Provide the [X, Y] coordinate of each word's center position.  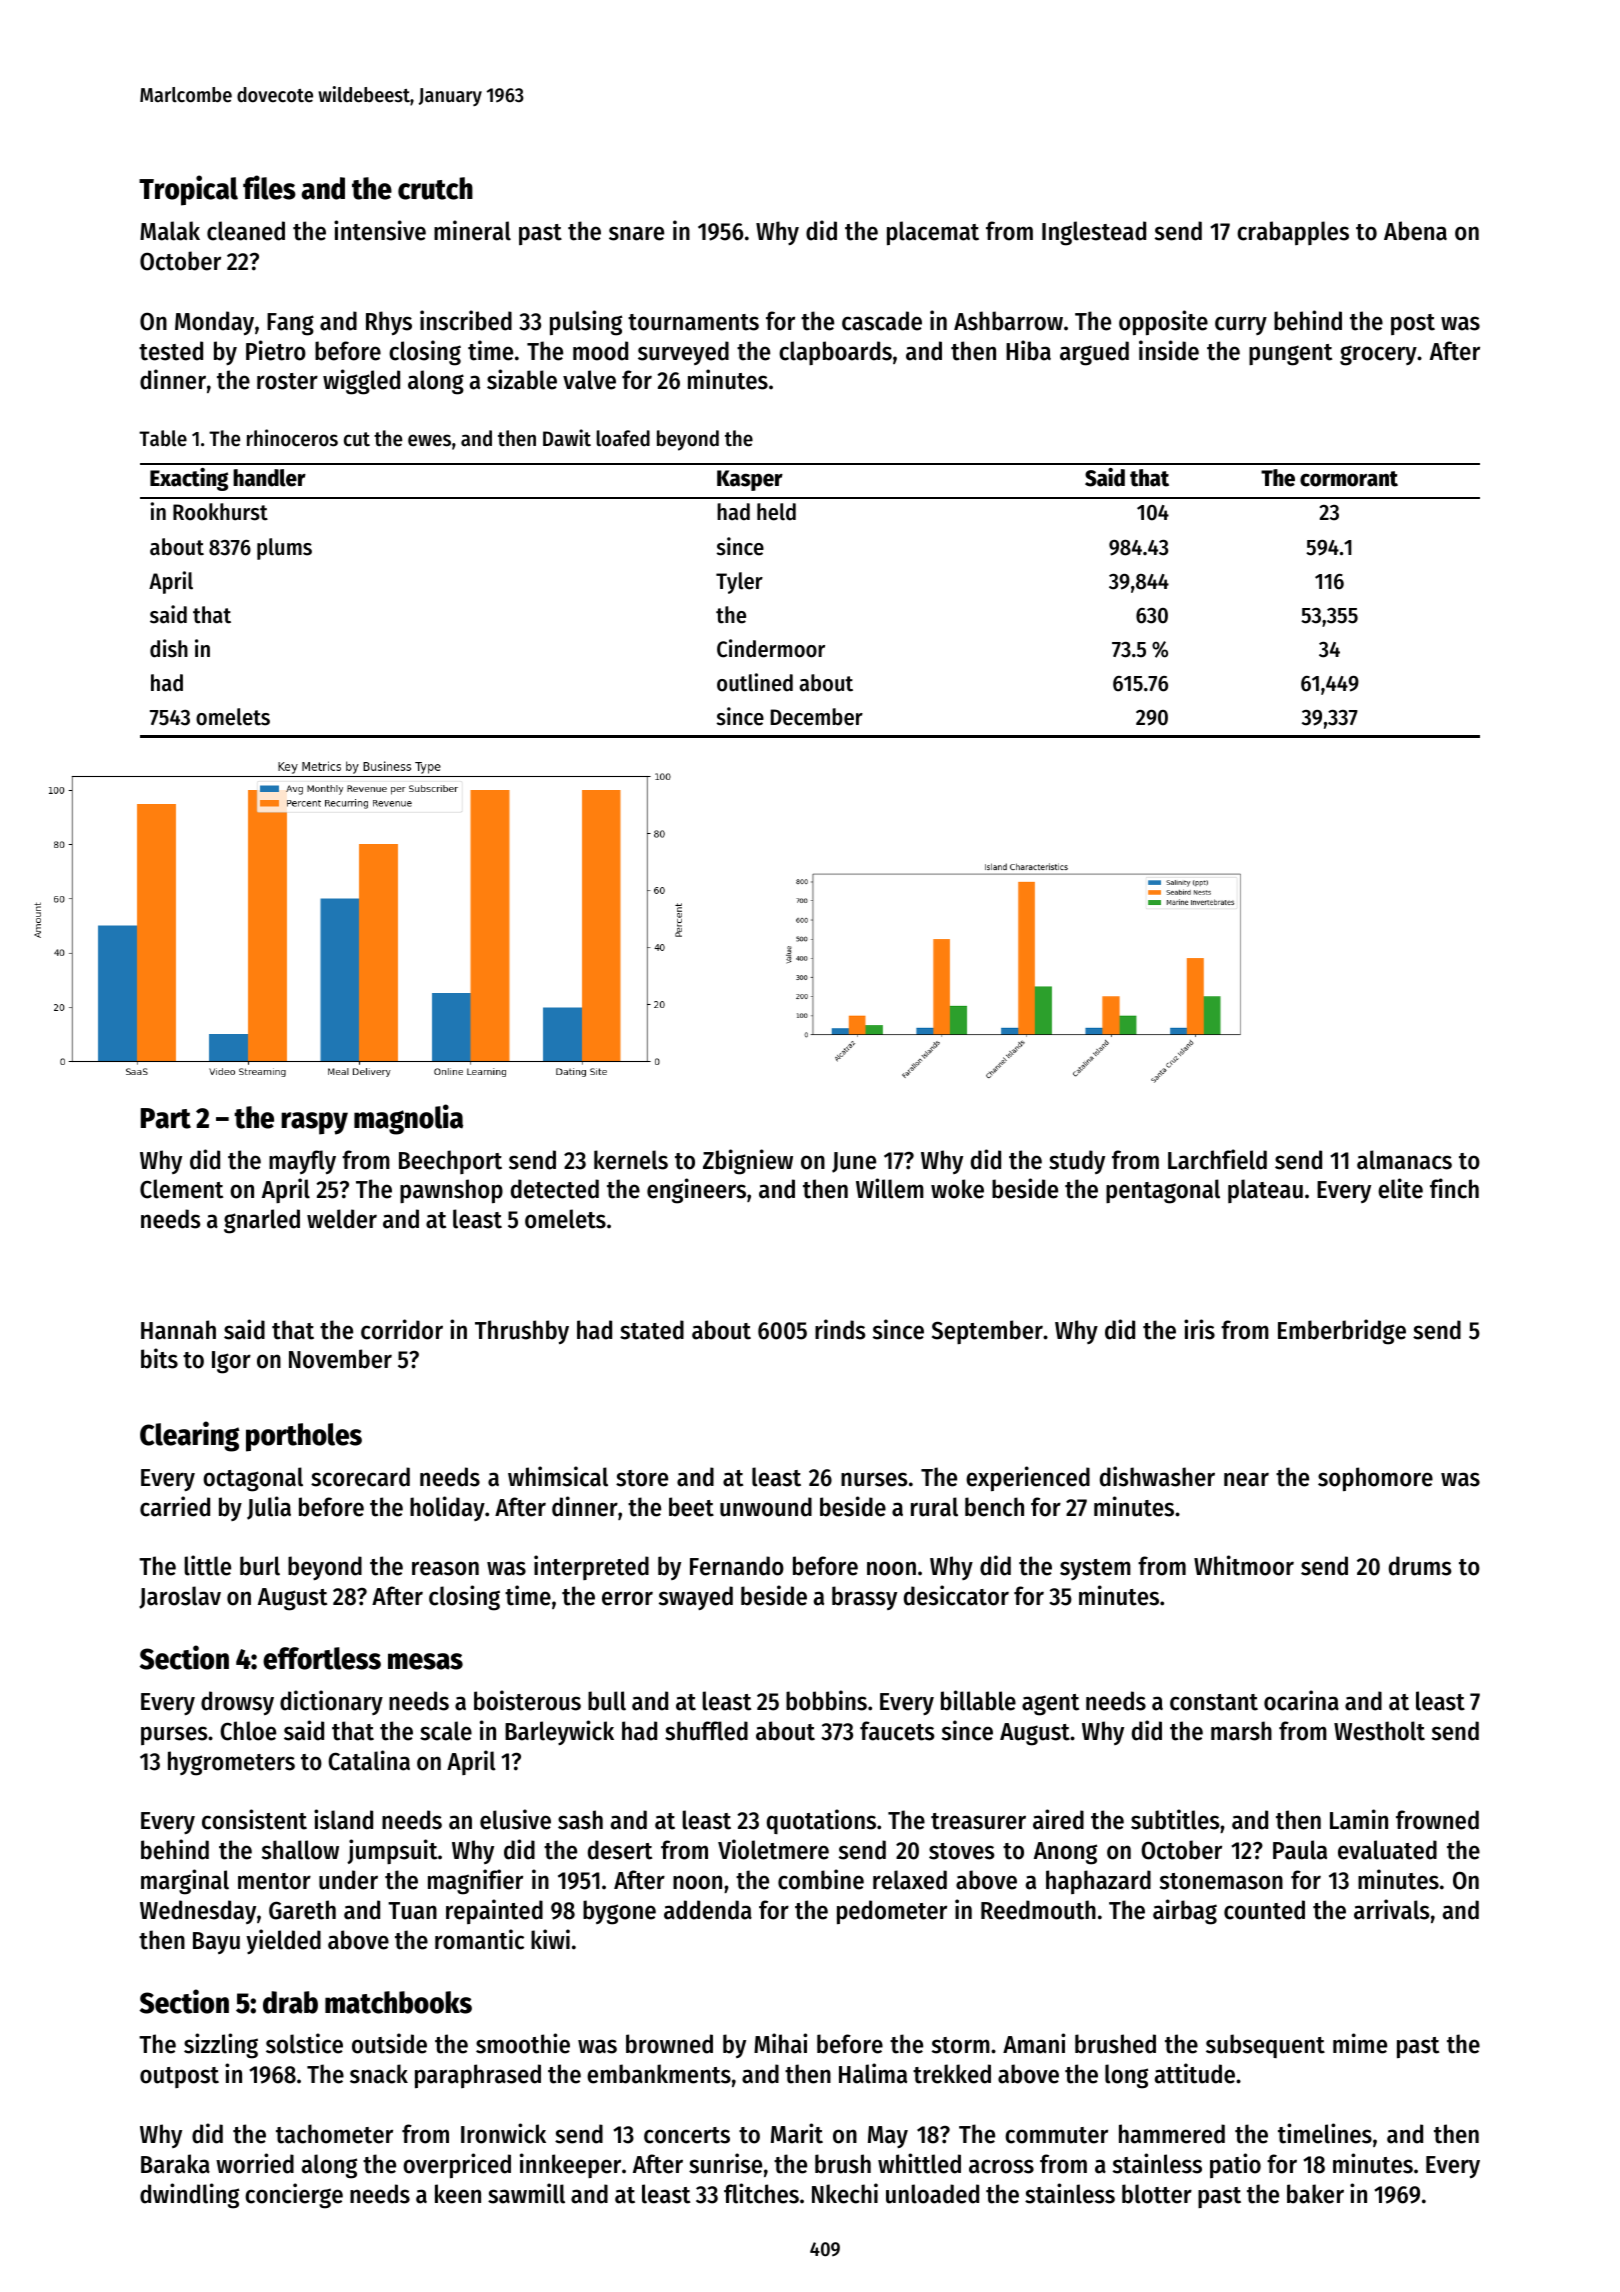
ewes [429, 440]
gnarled [262, 1221]
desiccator [956, 1595]
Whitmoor [1244, 1565]
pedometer [892, 1912]
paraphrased [478, 2076]
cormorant [1349, 479]
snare [636, 233]
